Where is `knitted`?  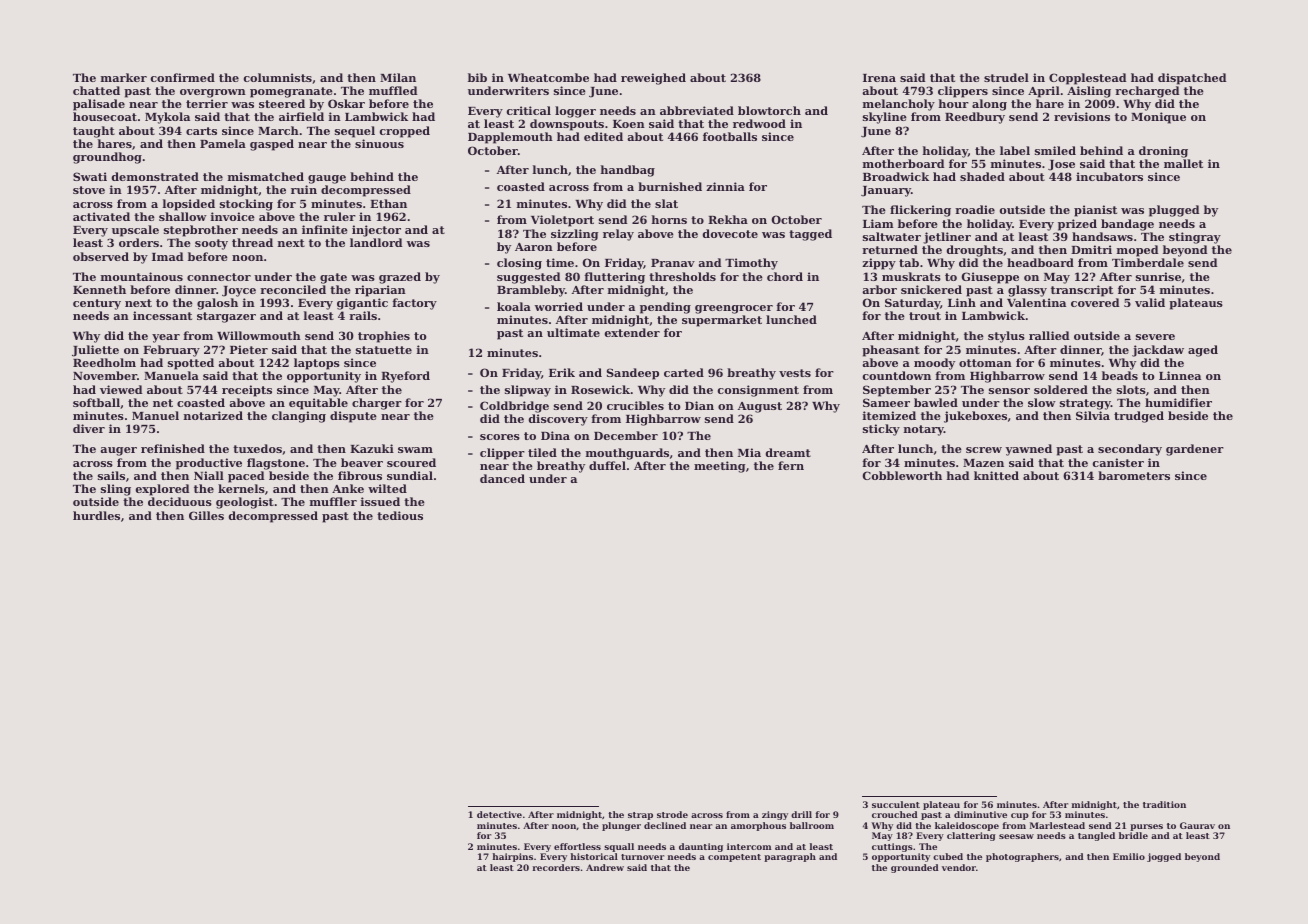 knitted is located at coordinates (996, 475).
